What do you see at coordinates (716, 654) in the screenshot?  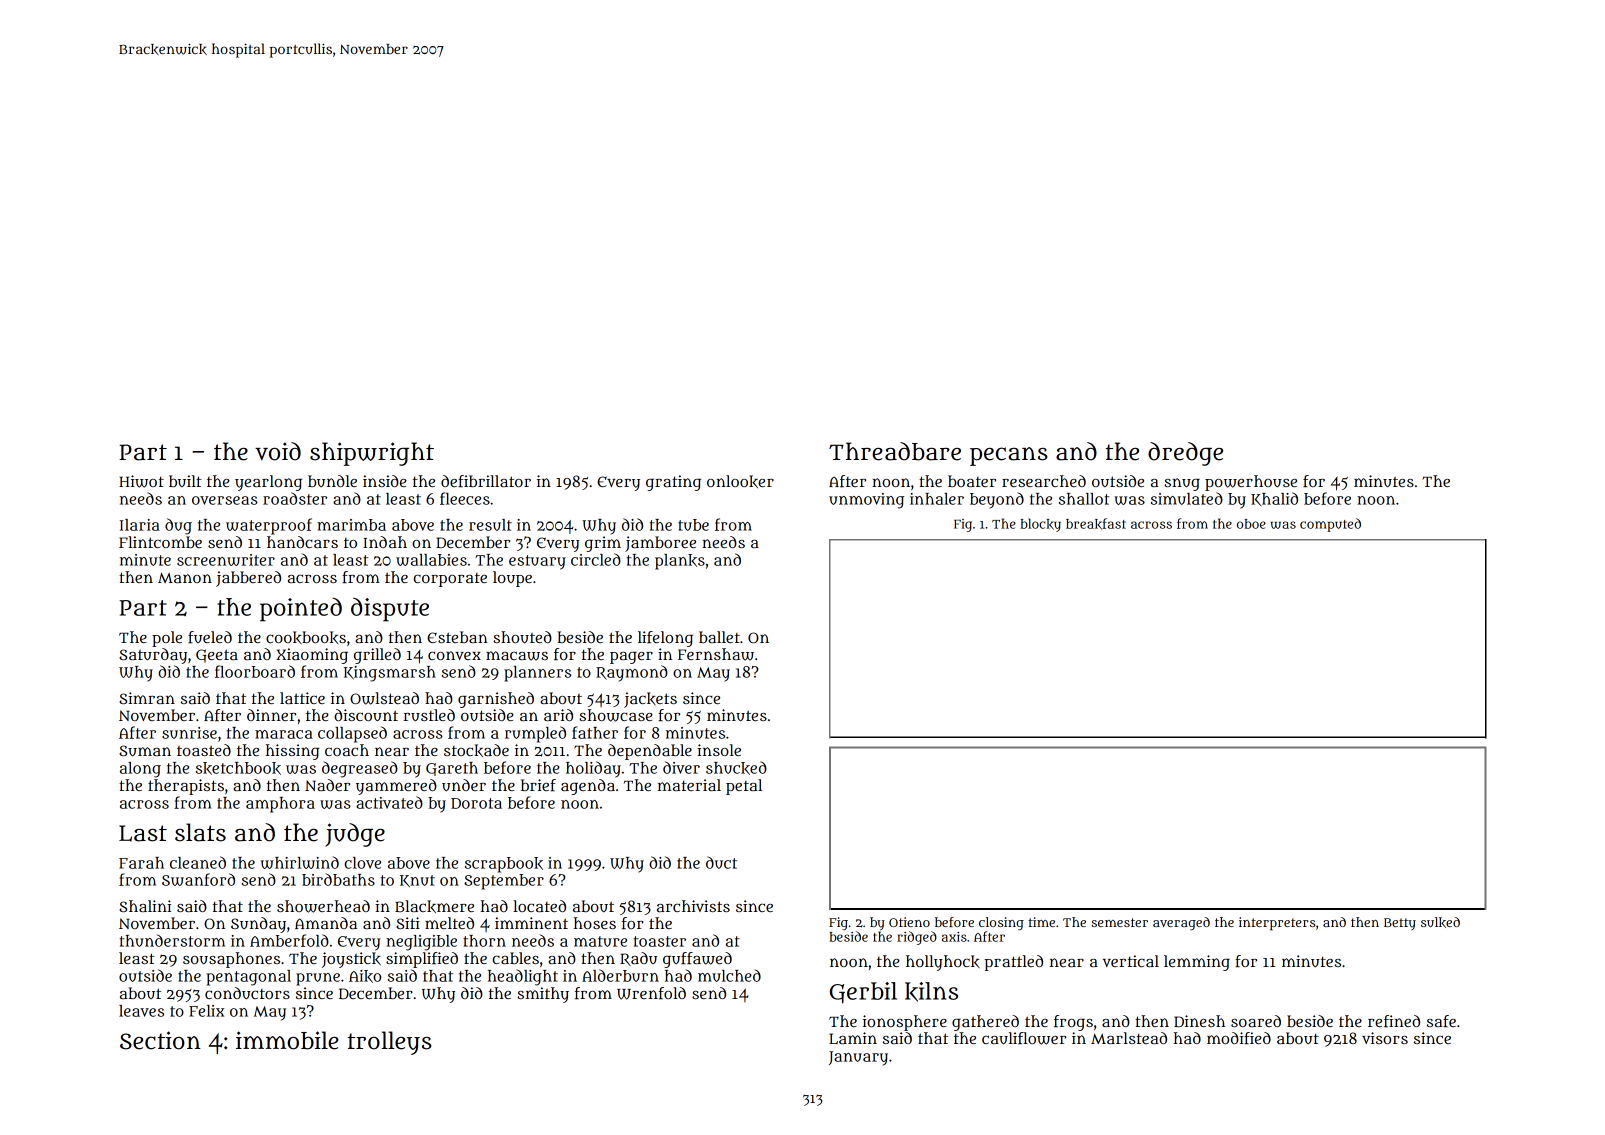 I see `Fernshaw` at bounding box center [716, 654].
